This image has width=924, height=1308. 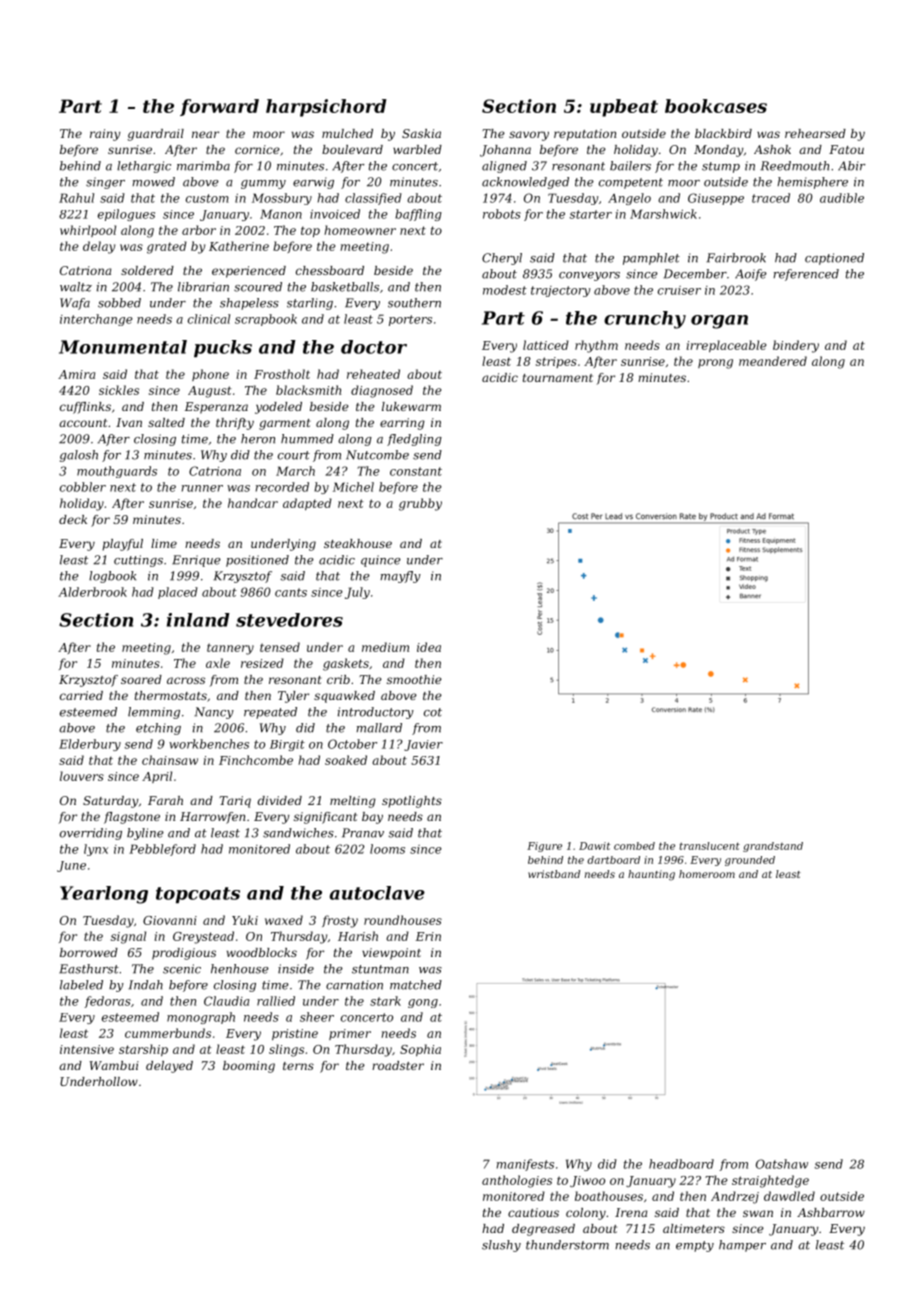 I want to click on prong, so click(x=715, y=364).
